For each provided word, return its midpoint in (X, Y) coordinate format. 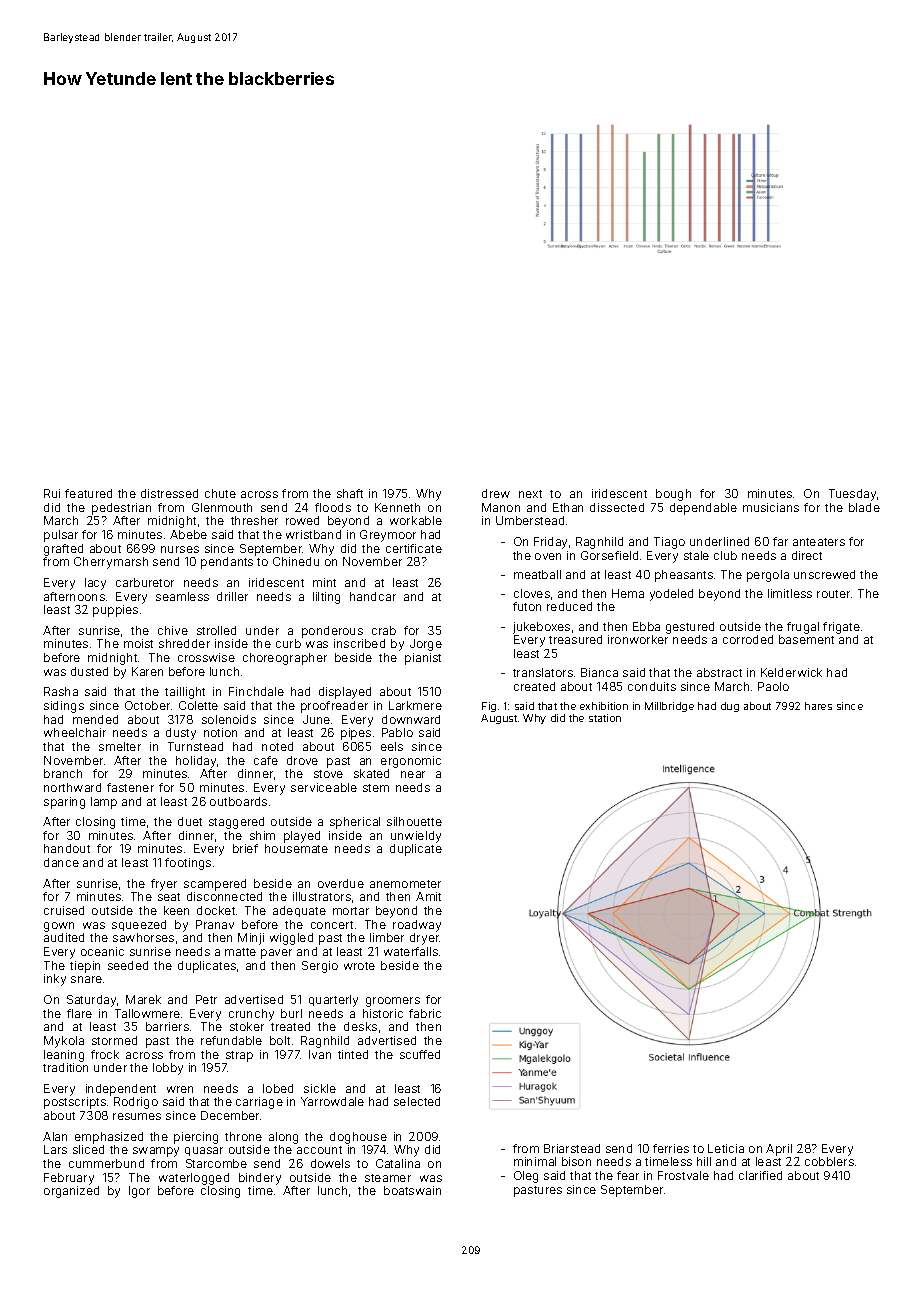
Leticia (726, 1148)
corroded (748, 639)
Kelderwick (791, 672)
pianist (423, 659)
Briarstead (572, 1148)
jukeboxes (541, 628)
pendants (227, 563)
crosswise (206, 657)
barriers (167, 1026)
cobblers (829, 1161)
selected (417, 1101)
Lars (55, 1149)
